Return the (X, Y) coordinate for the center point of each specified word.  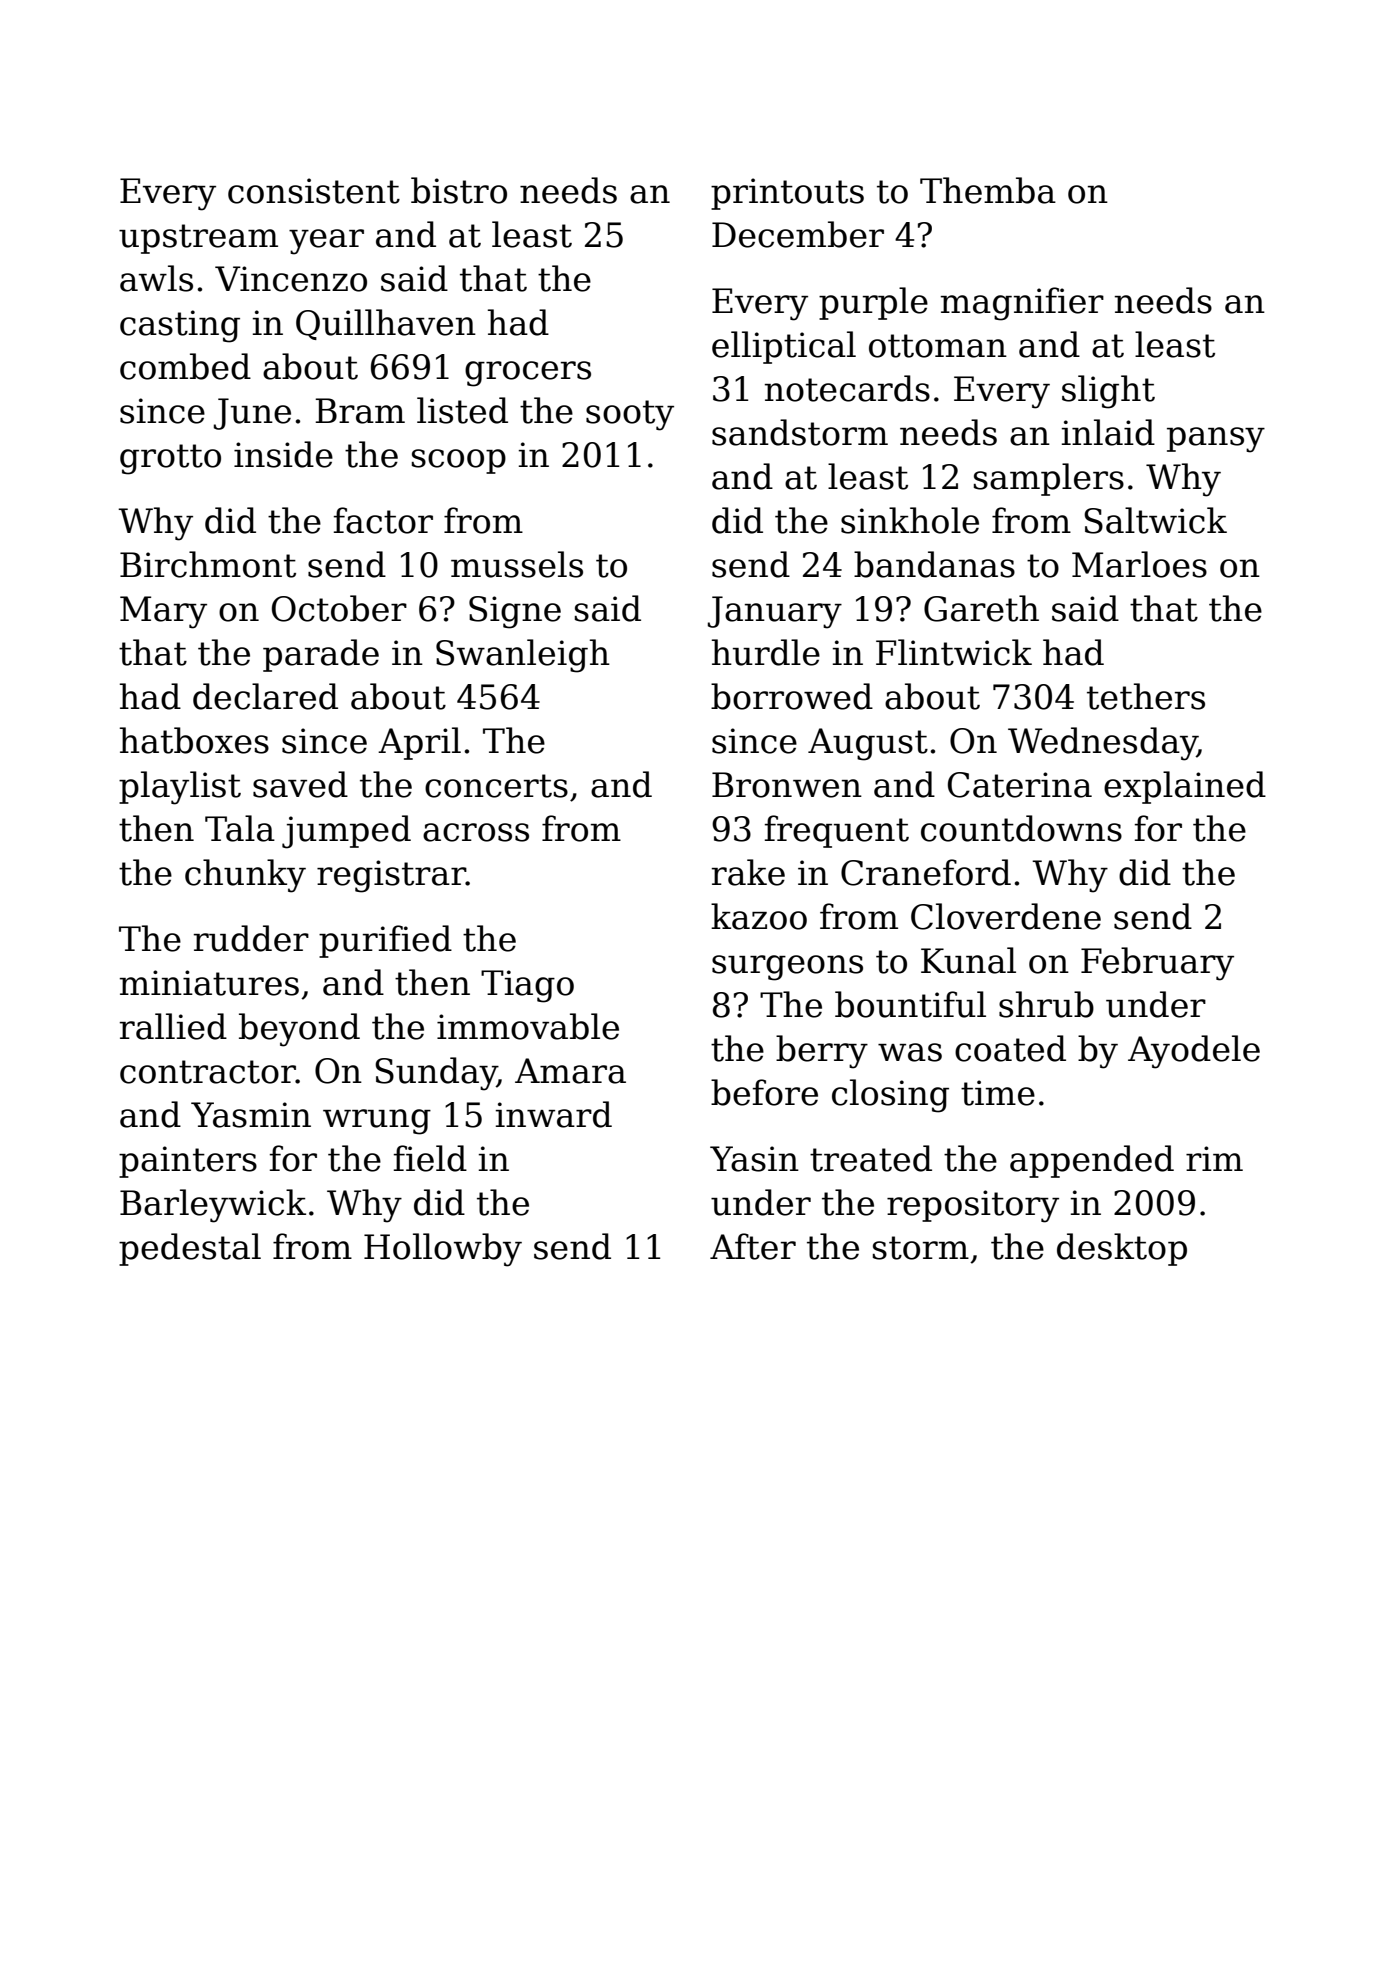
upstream (198, 239)
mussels (517, 564)
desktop (1122, 1249)
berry (822, 1052)
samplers (1049, 479)
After (753, 1246)
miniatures (209, 983)
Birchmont (208, 564)
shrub (1046, 1004)
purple (873, 303)
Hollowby (443, 1250)
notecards (847, 388)
